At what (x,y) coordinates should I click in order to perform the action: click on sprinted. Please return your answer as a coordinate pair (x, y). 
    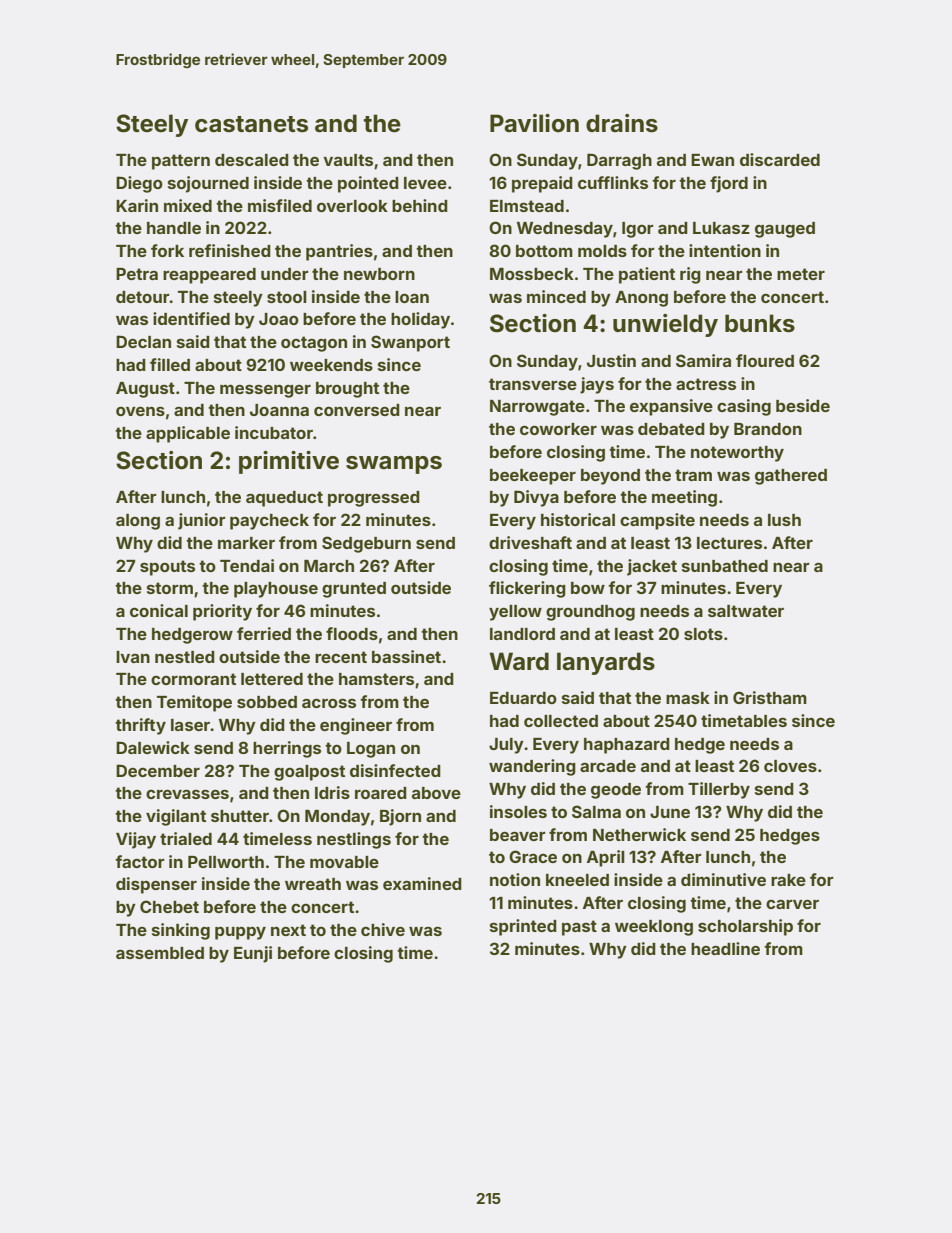
    Looking at the image, I should click on (523, 927).
